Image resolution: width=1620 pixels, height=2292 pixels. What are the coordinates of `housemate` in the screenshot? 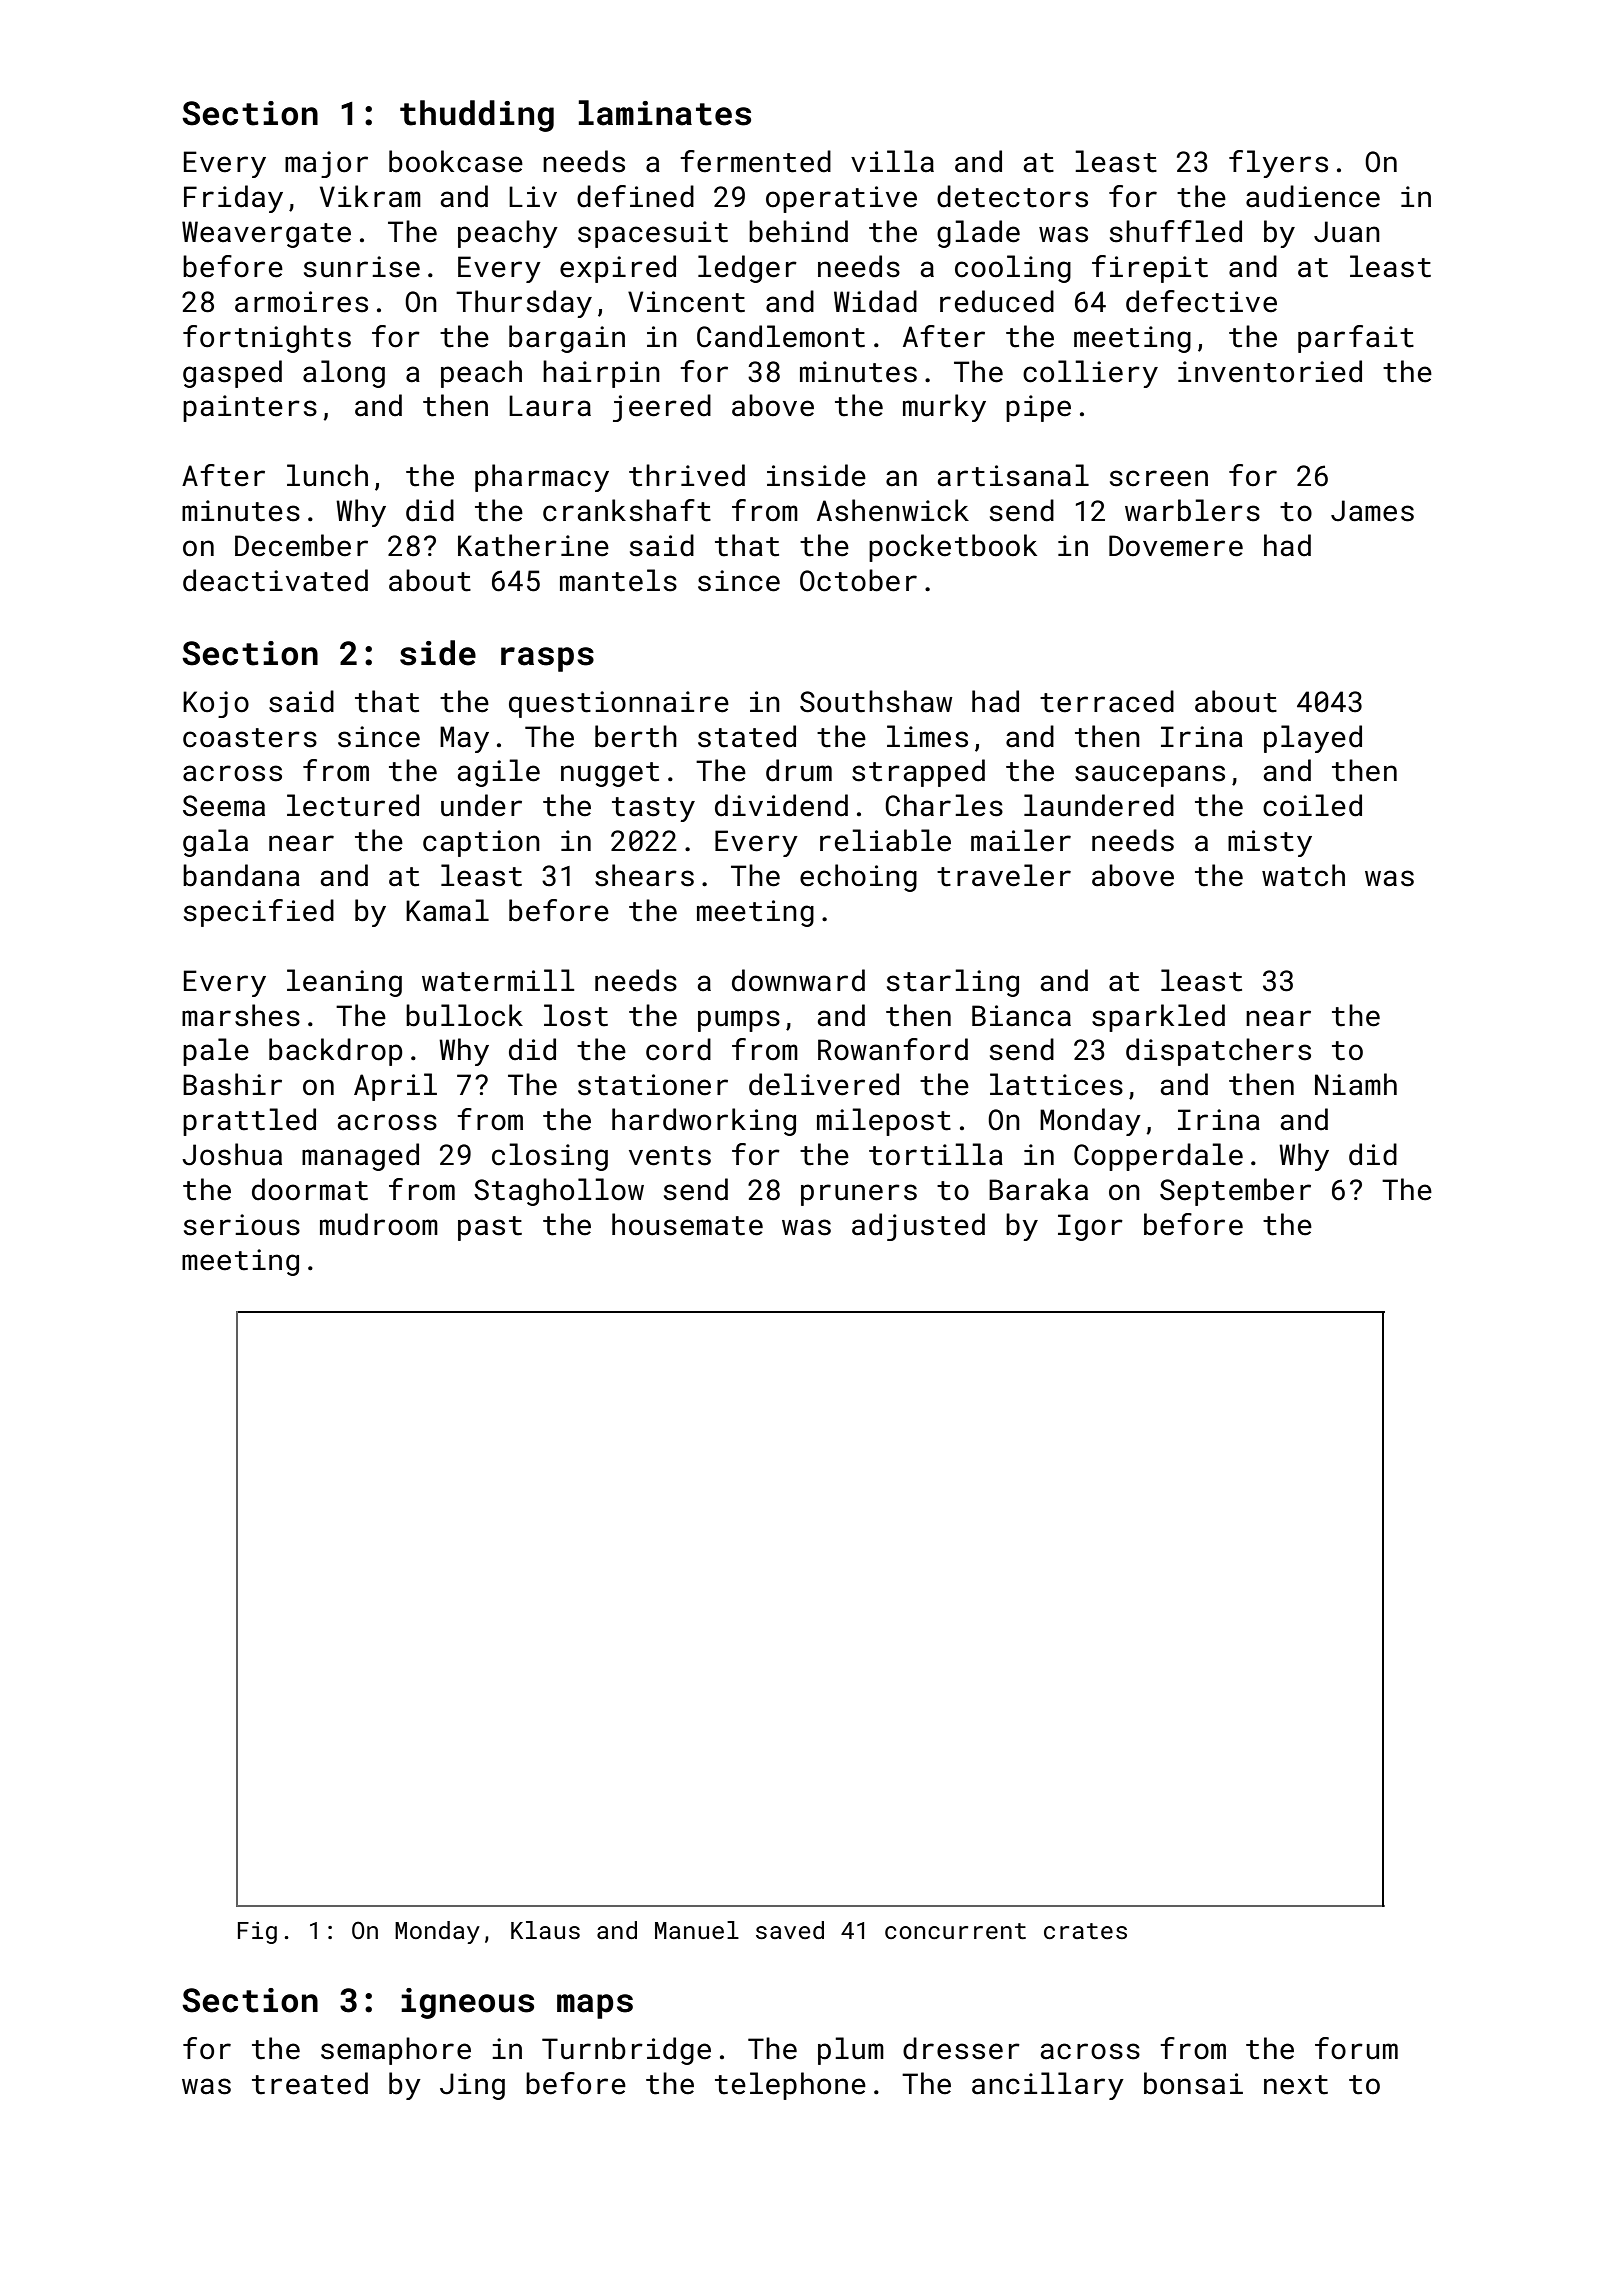 It's located at (687, 1224).
